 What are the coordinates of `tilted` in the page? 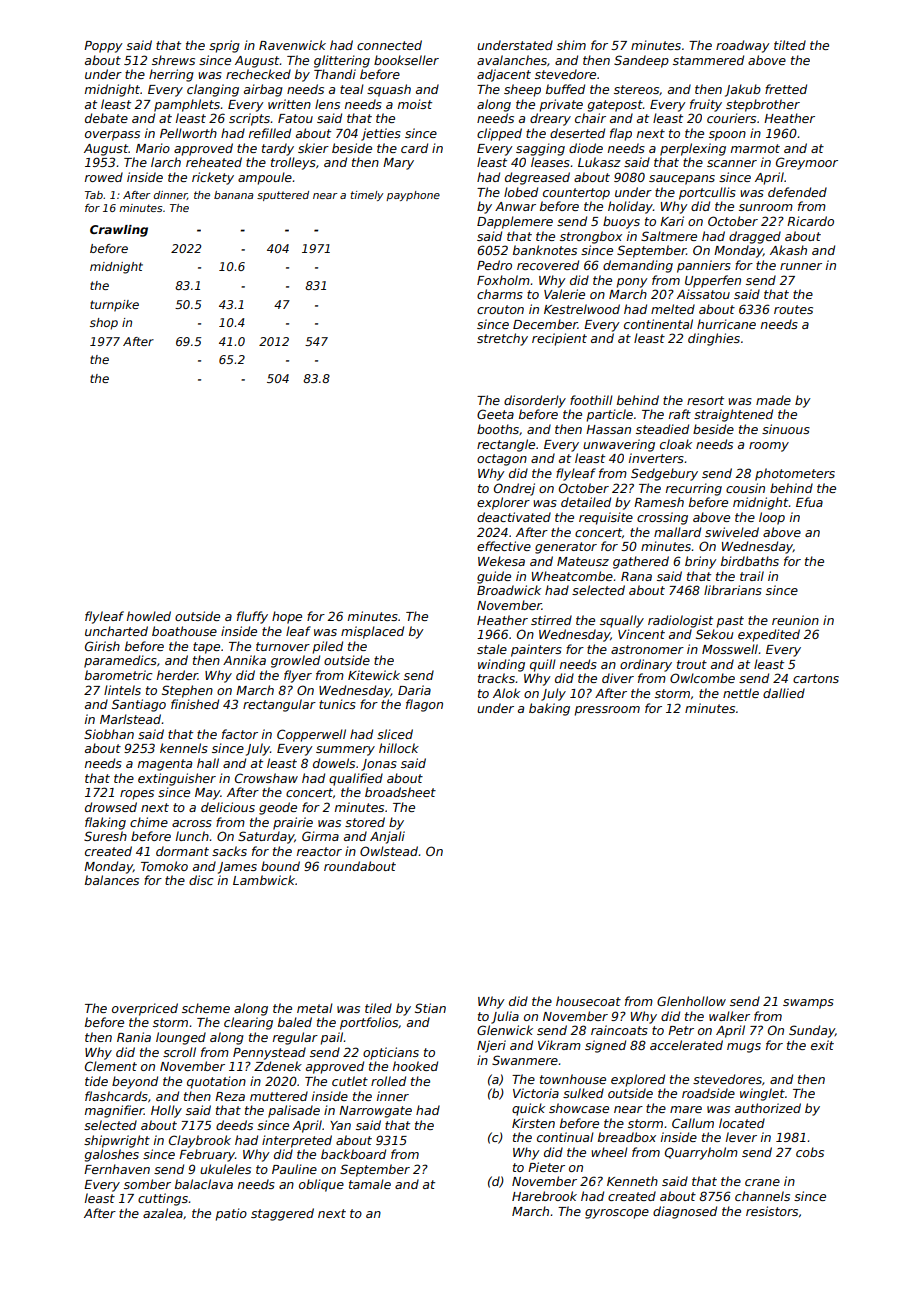 It's located at (790, 45).
